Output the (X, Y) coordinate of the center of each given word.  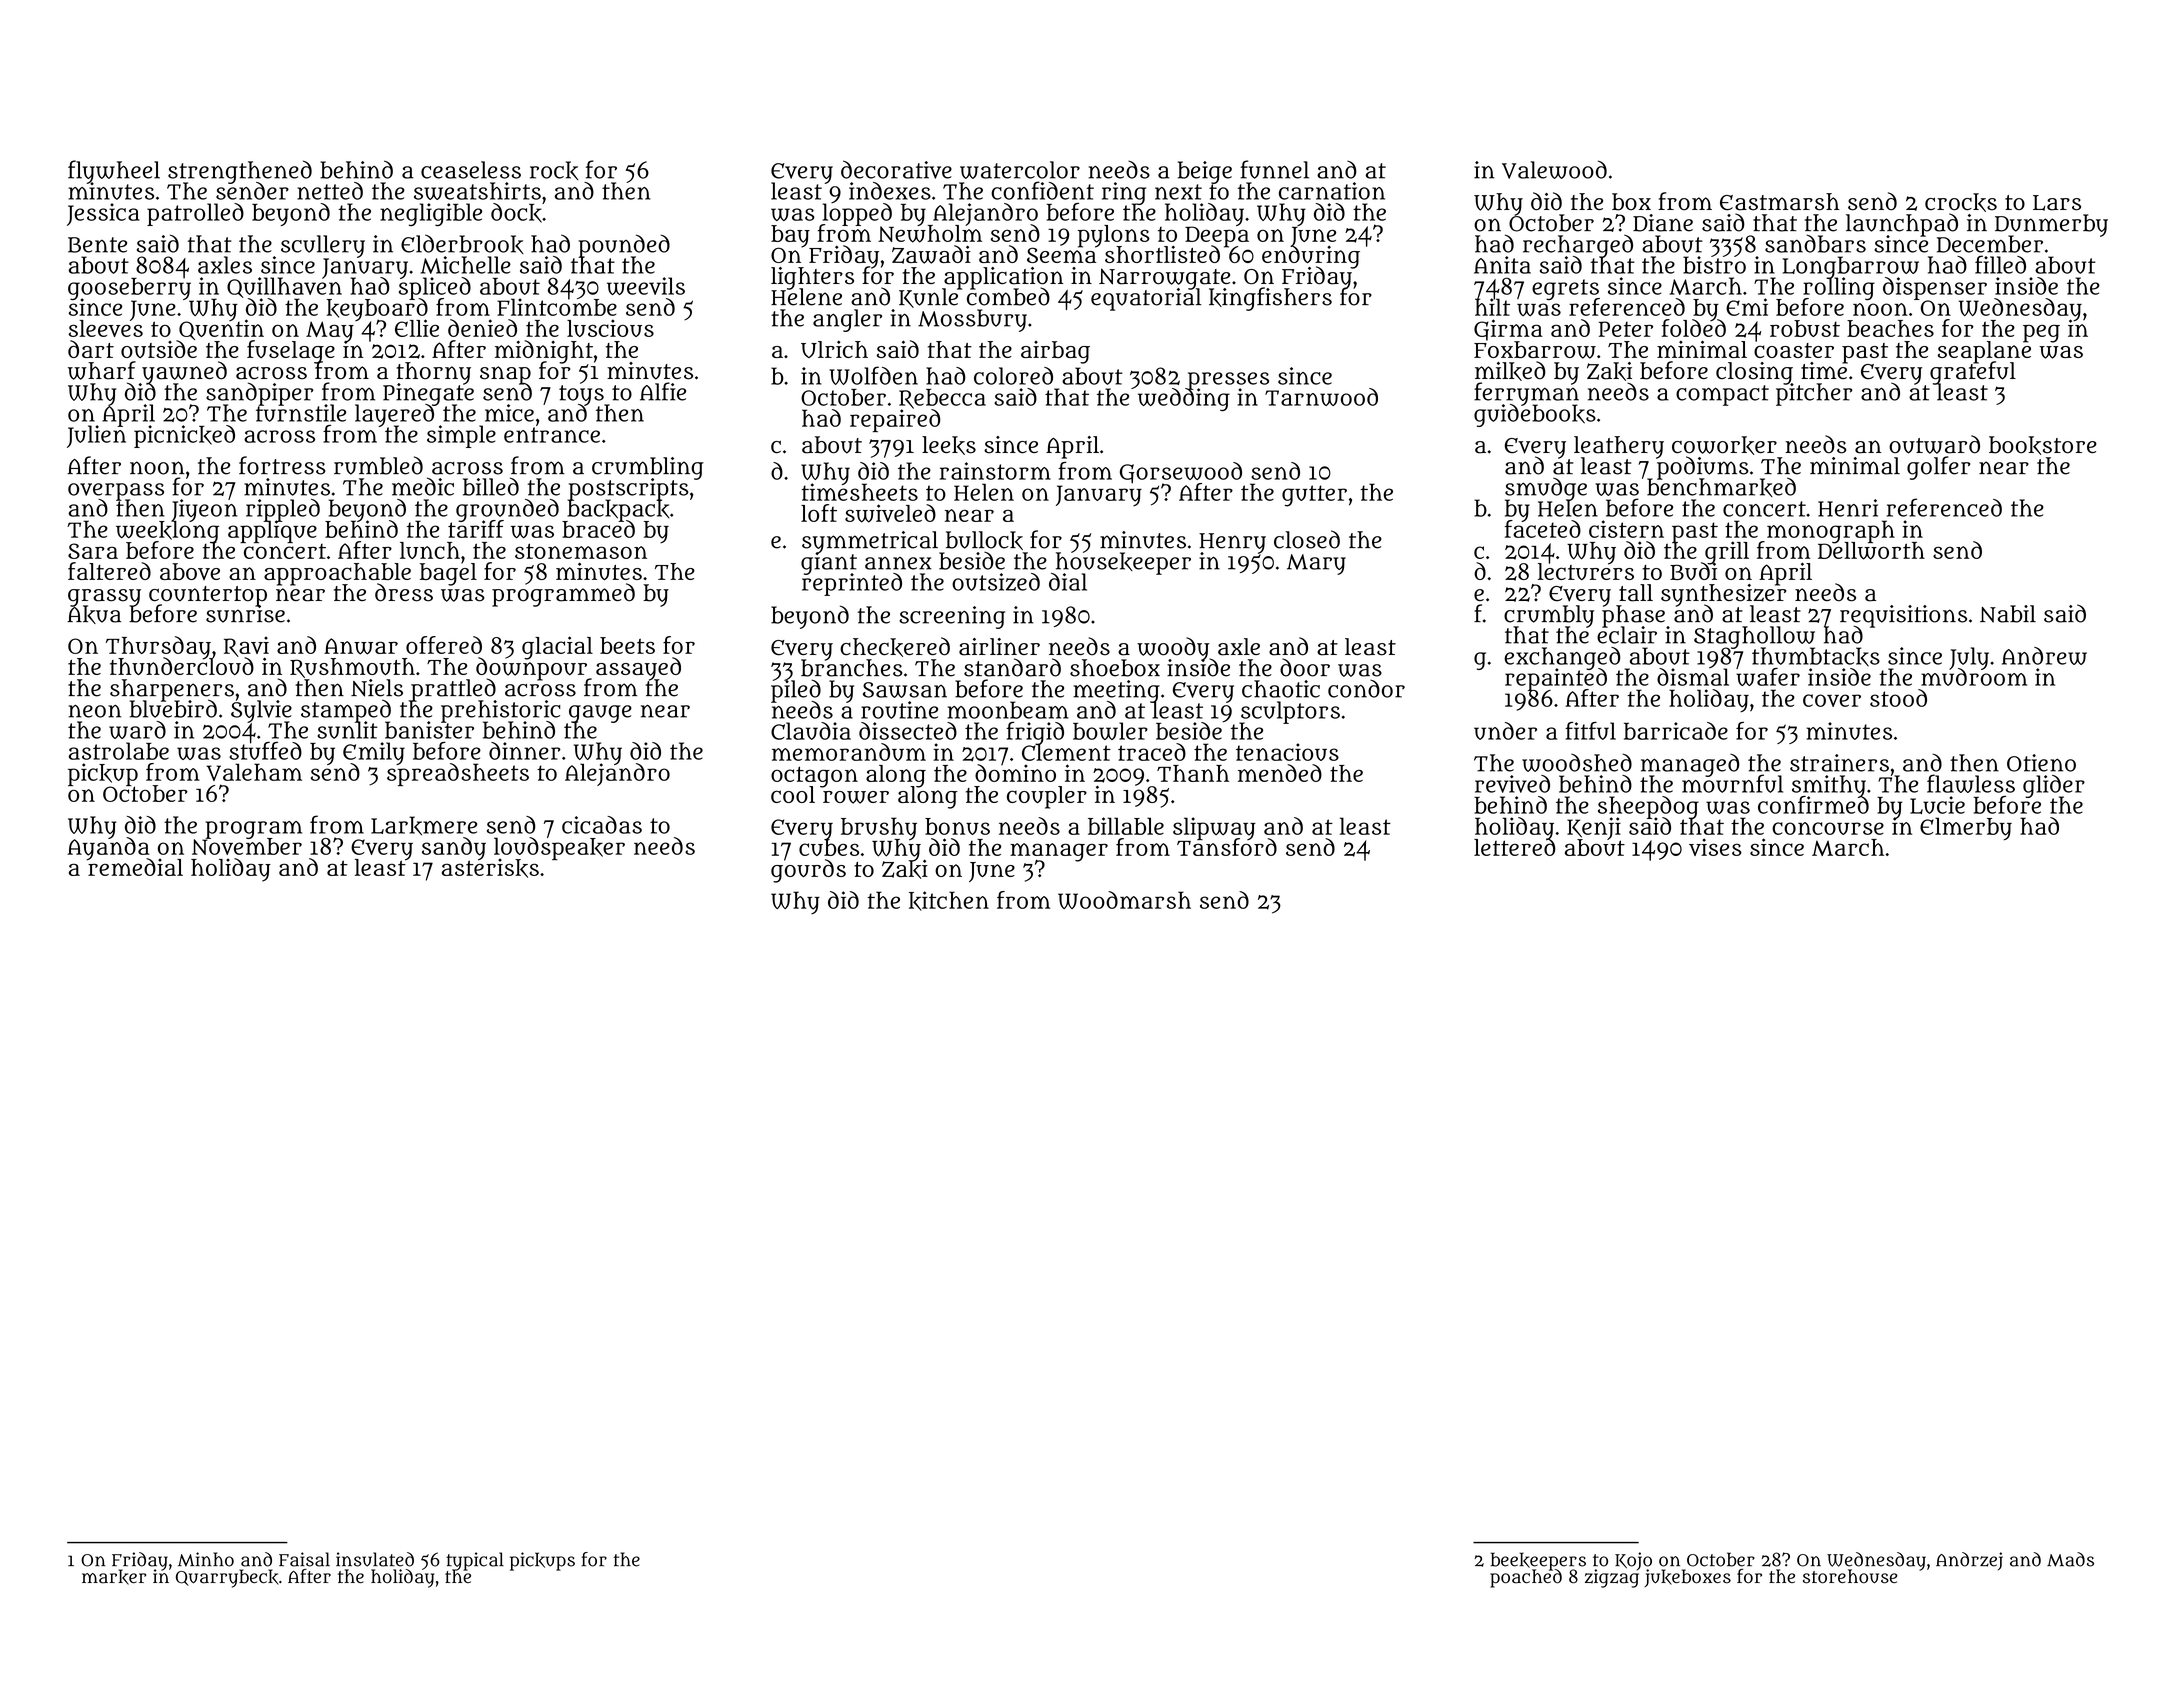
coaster (1794, 350)
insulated (375, 1559)
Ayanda (108, 848)
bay (790, 236)
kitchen (949, 901)
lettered (1515, 847)
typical (475, 1561)
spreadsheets (458, 775)
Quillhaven (284, 288)
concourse (1828, 828)
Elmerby (1966, 829)
